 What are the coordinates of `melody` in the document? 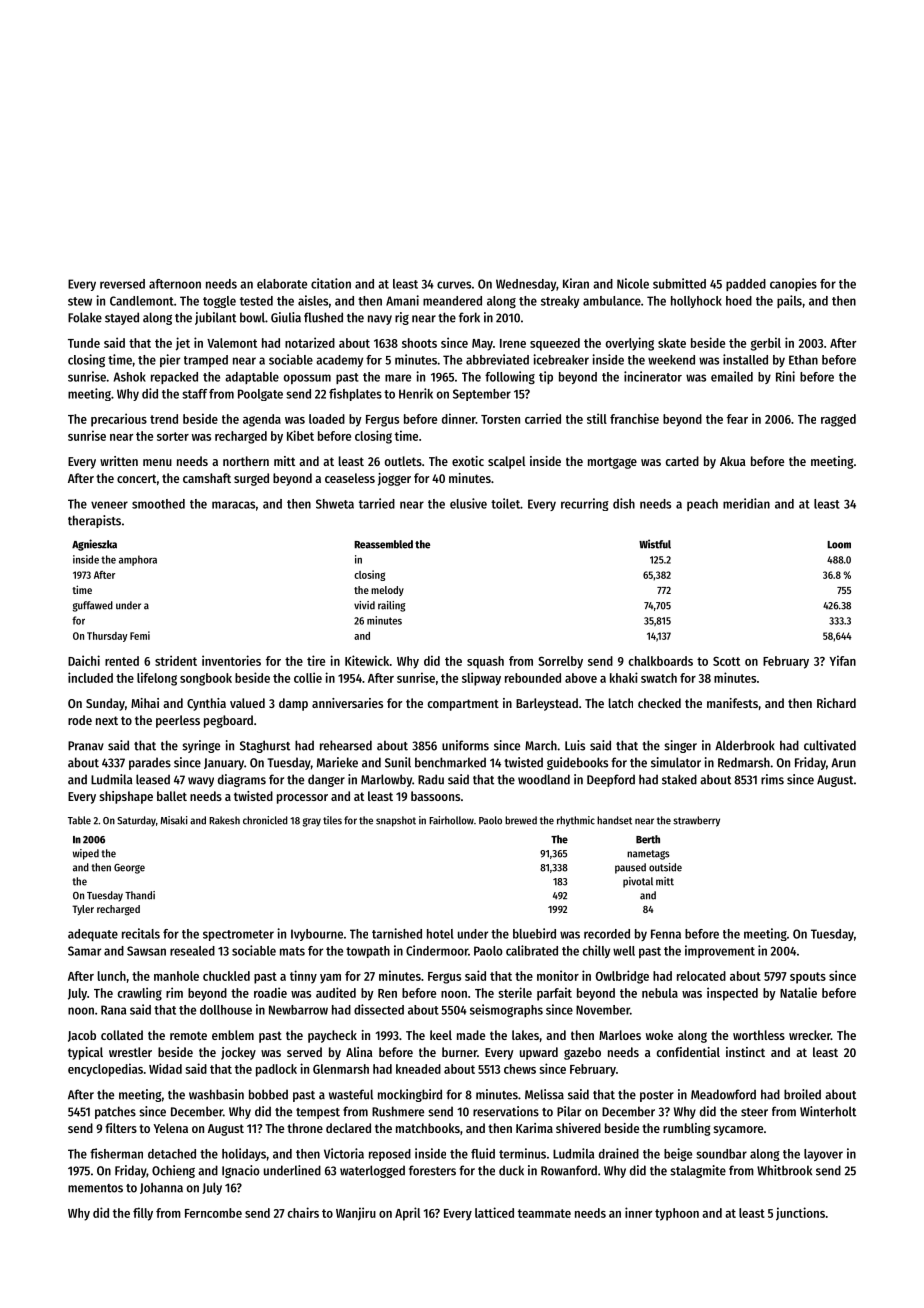 It's located at (387, 591).
